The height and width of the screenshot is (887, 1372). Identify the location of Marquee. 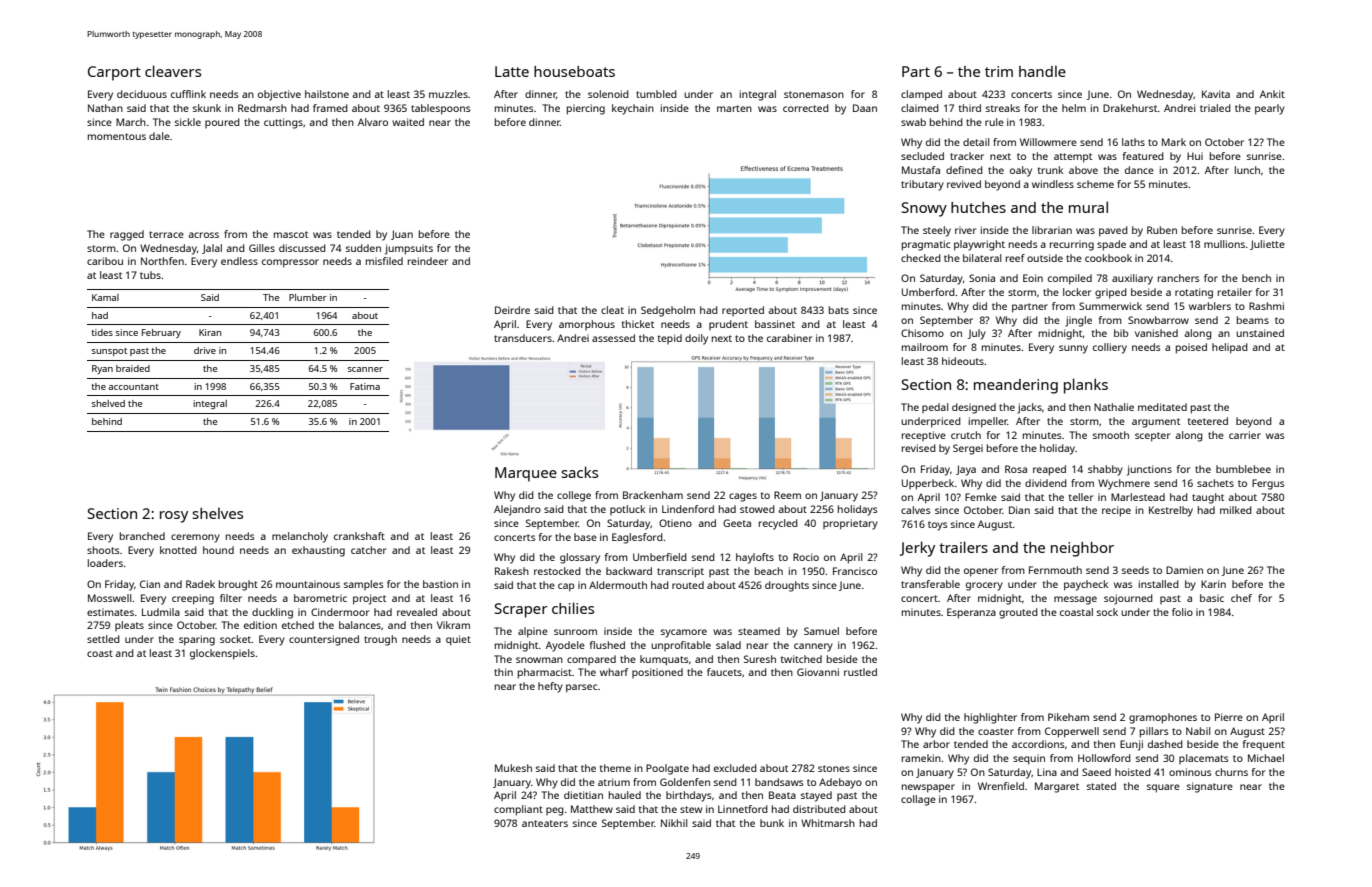
(526, 474).
